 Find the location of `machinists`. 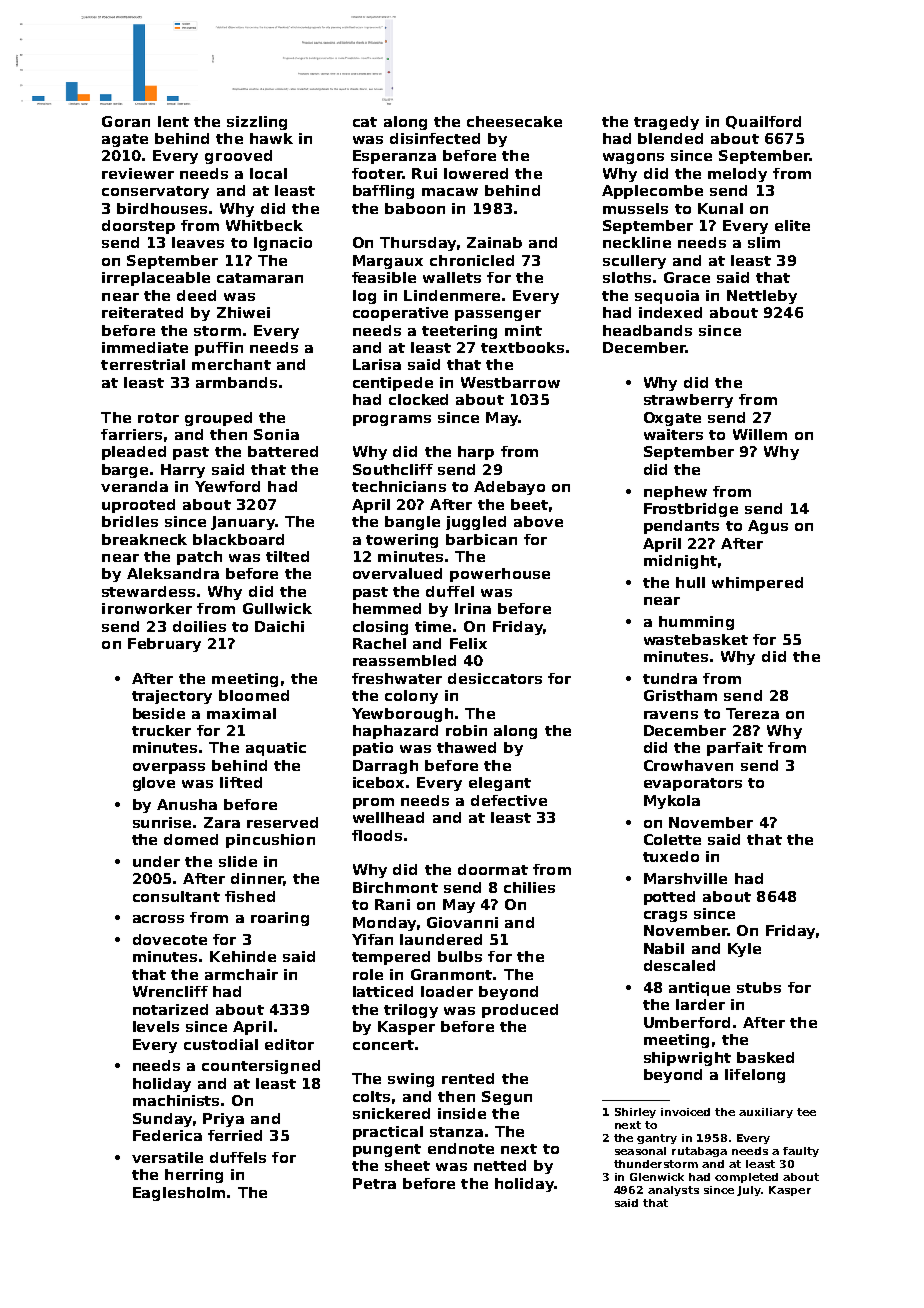

machinists is located at coordinates (177, 1100).
